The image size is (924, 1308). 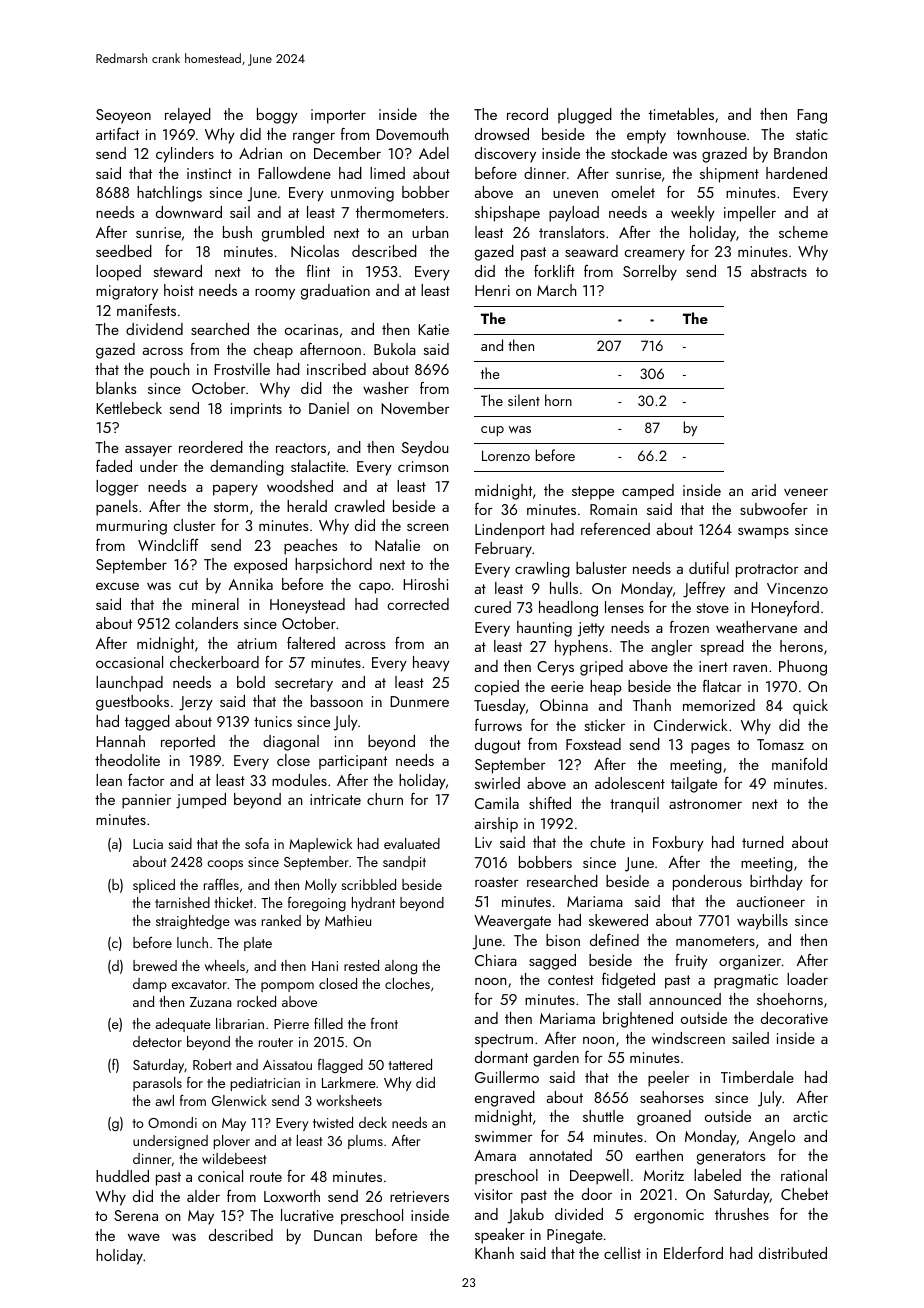 What do you see at coordinates (277, 116) in the screenshot?
I see `boggy` at bounding box center [277, 116].
